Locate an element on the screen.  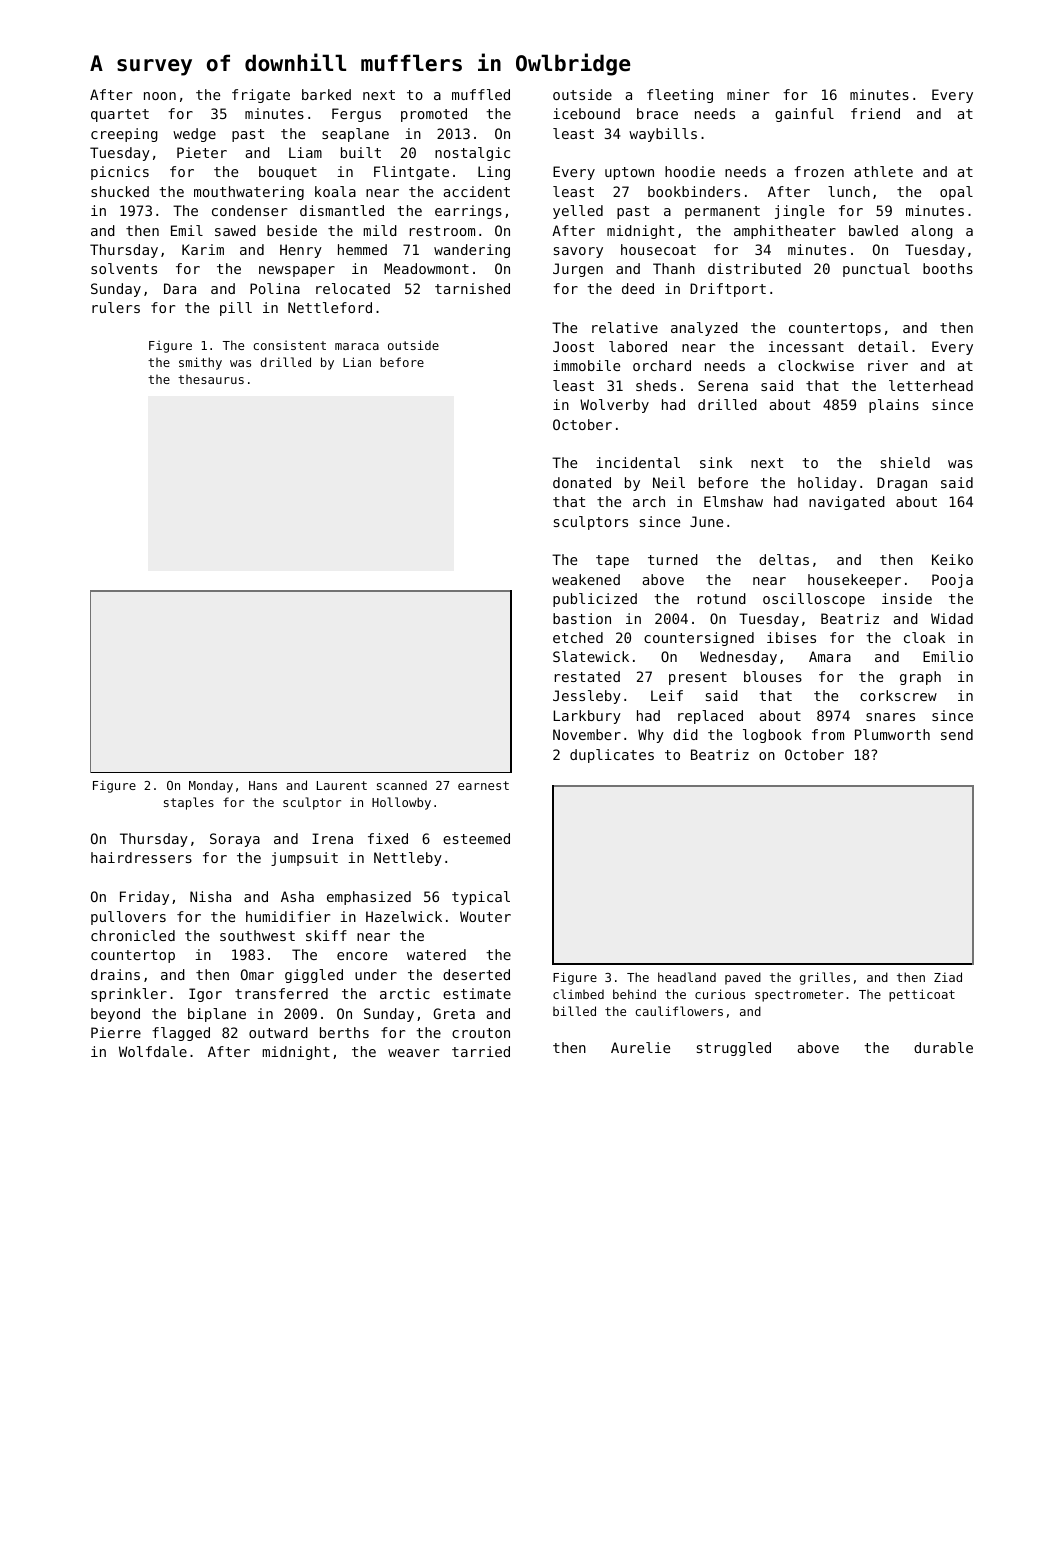
Hans is located at coordinates (263, 785).
